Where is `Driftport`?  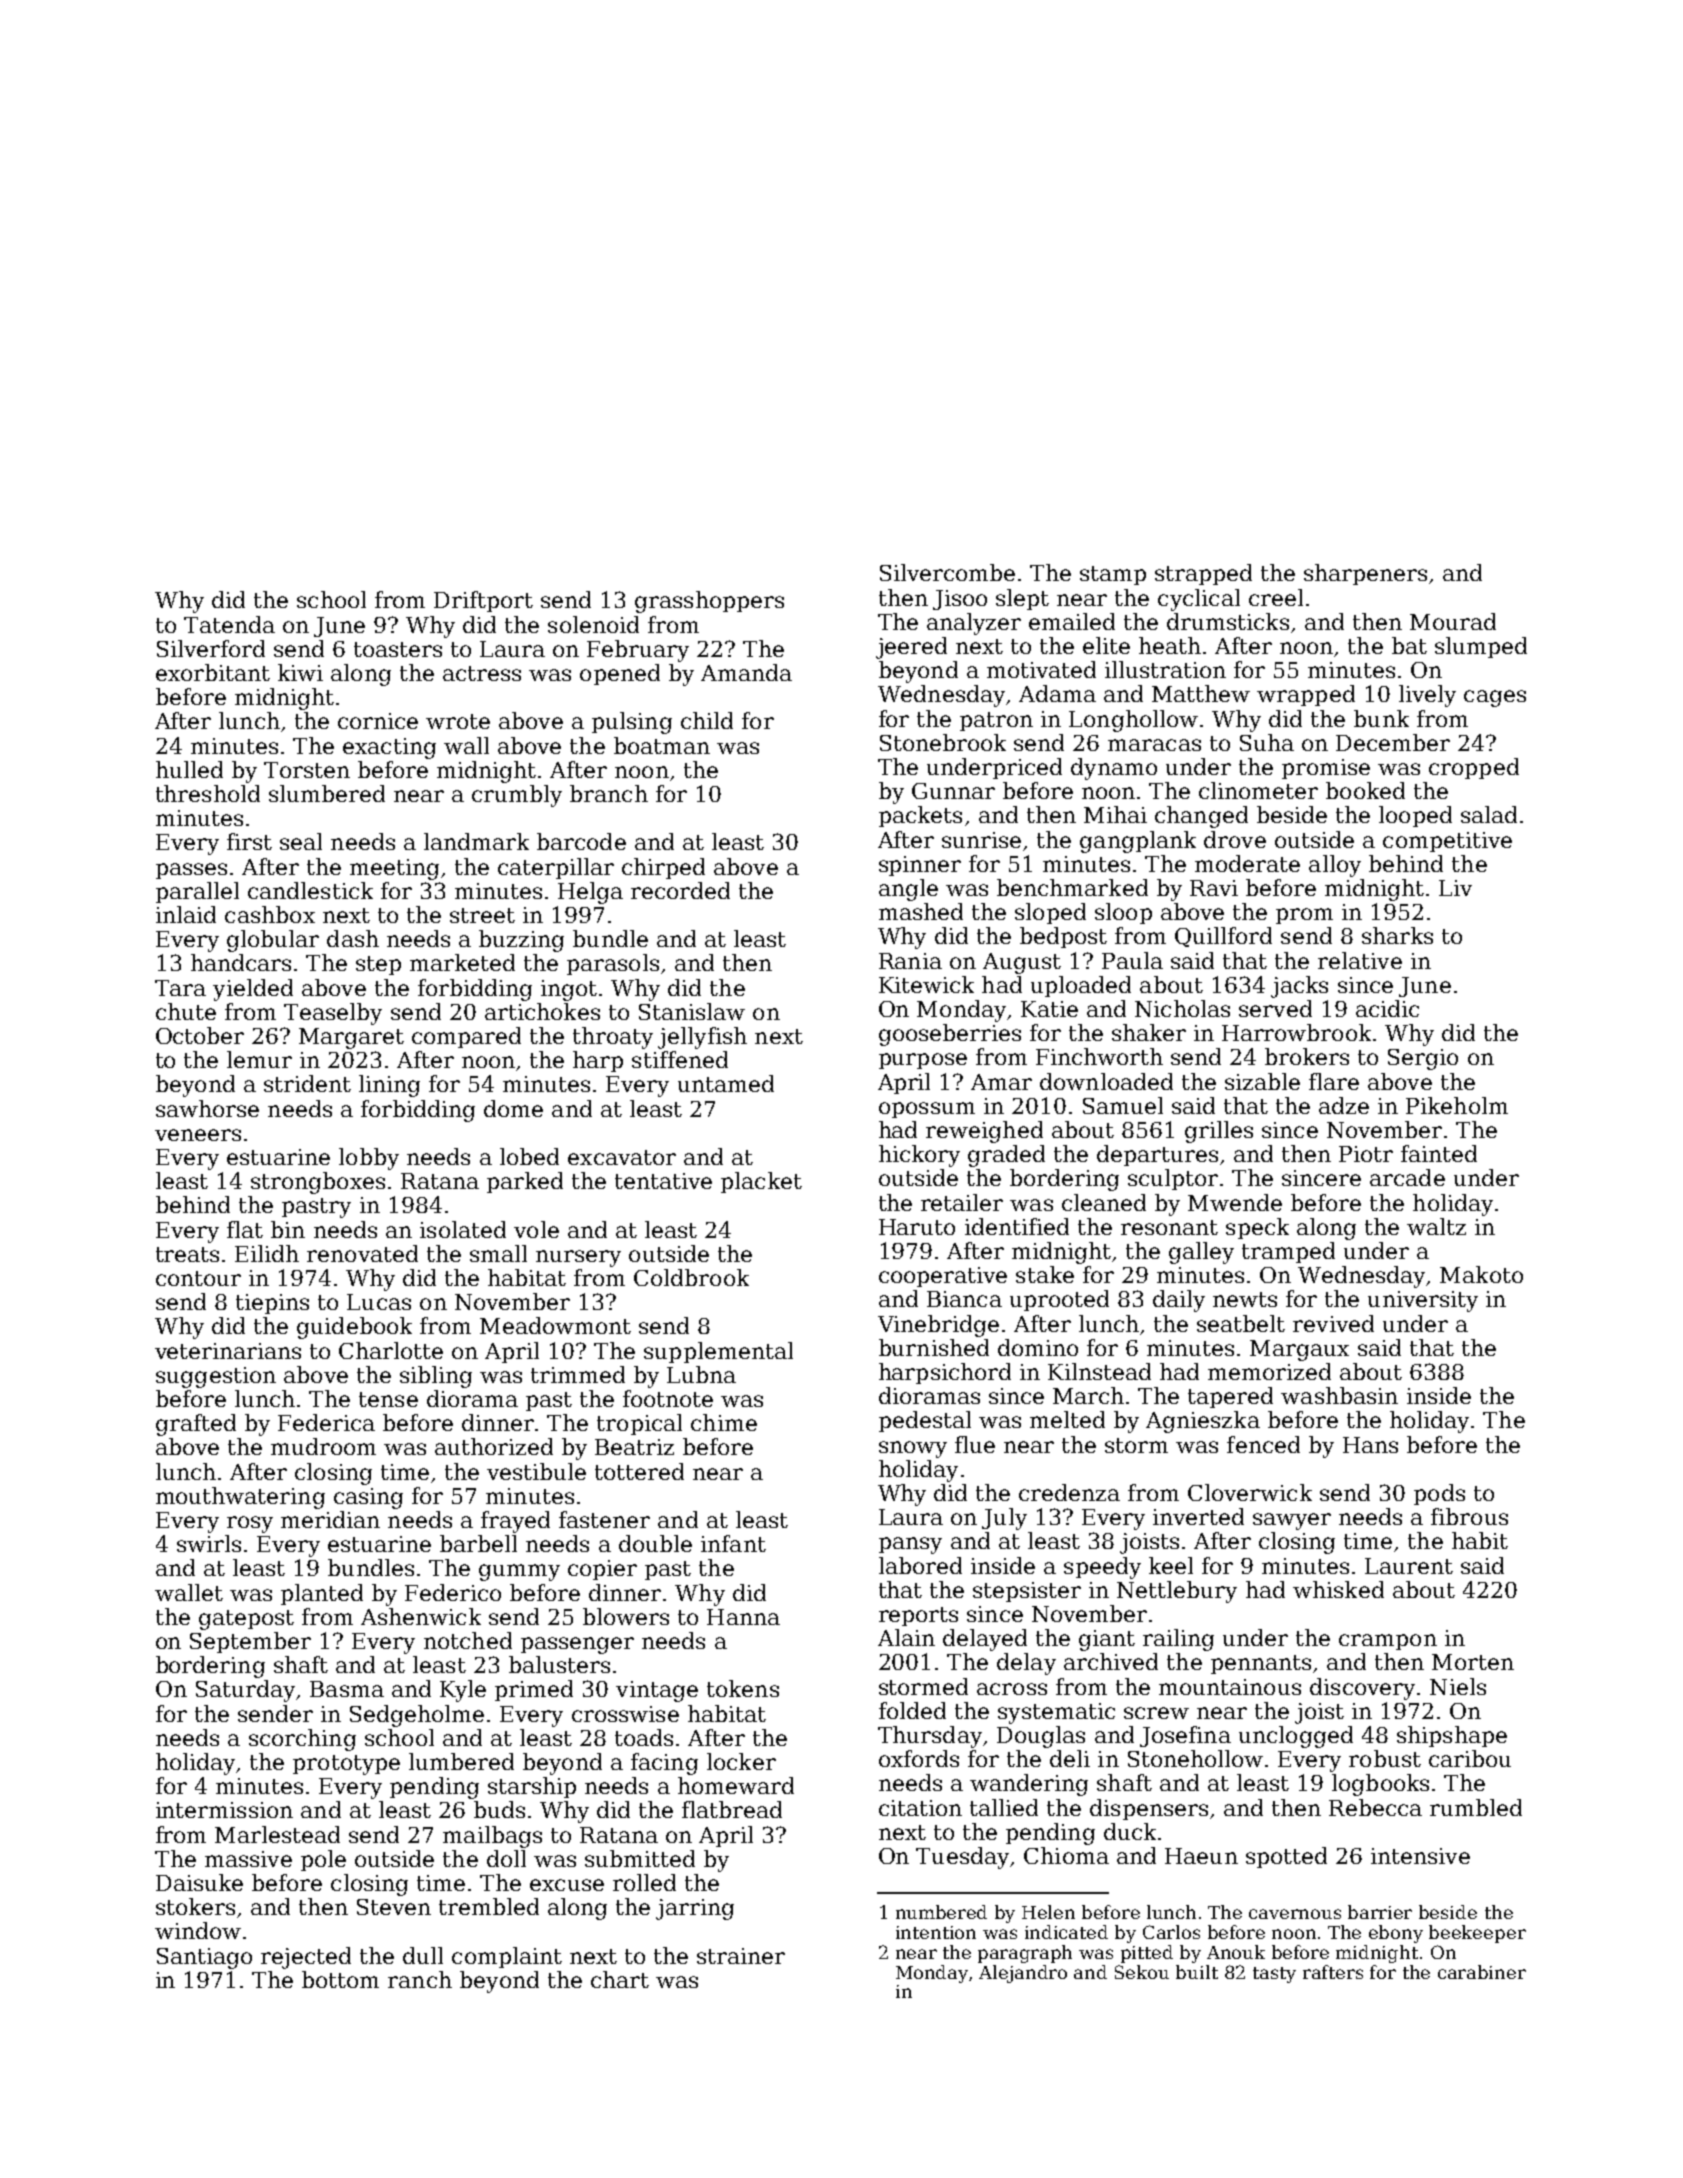
Driftport is located at coordinates (483, 601).
